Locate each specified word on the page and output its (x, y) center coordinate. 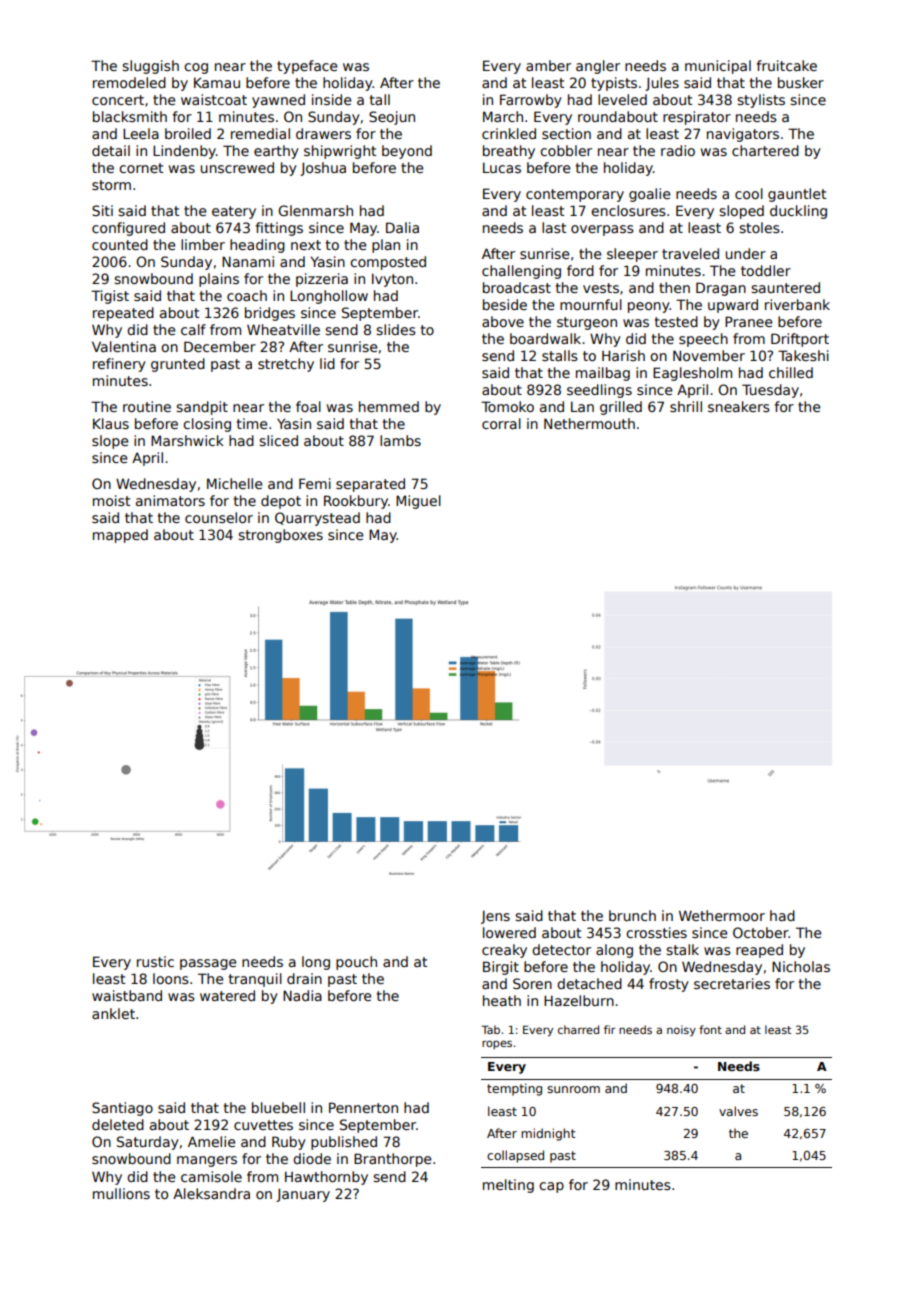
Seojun (392, 118)
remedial (260, 133)
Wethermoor (722, 915)
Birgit (501, 968)
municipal (718, 67)
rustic (155, 961)
